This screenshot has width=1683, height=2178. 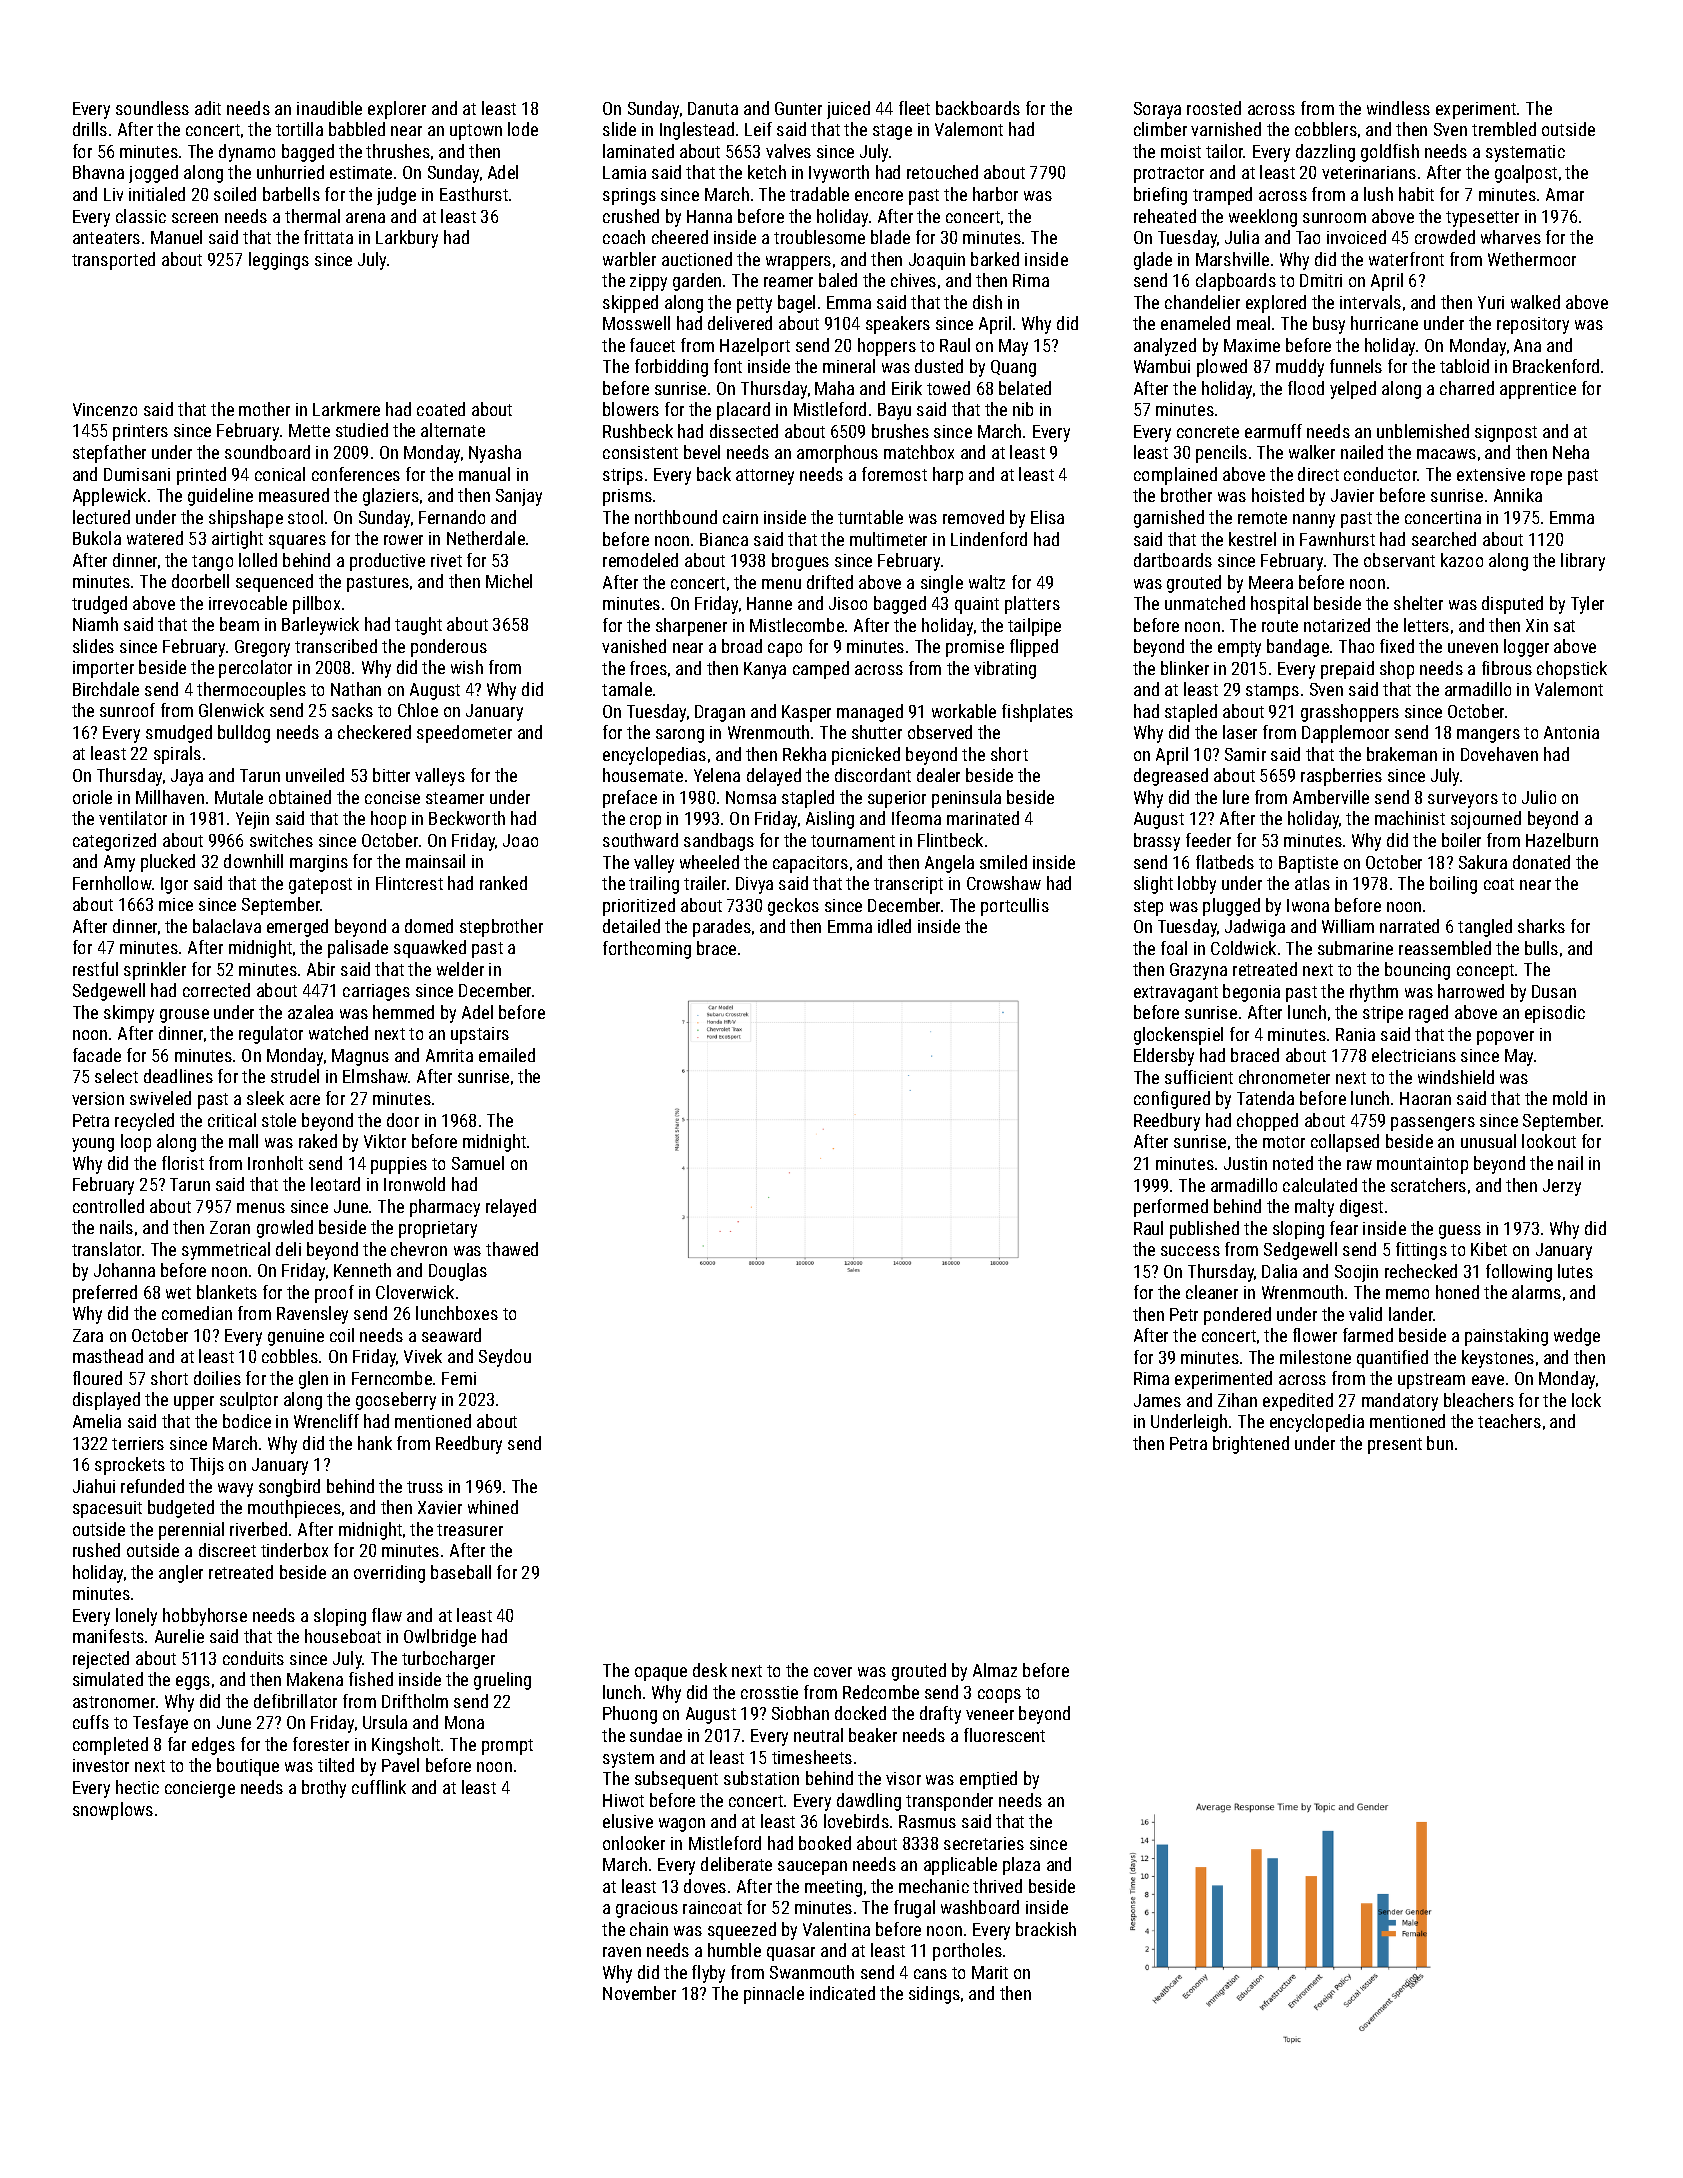 I want to click on oriole, so click(x=92, y=797).
